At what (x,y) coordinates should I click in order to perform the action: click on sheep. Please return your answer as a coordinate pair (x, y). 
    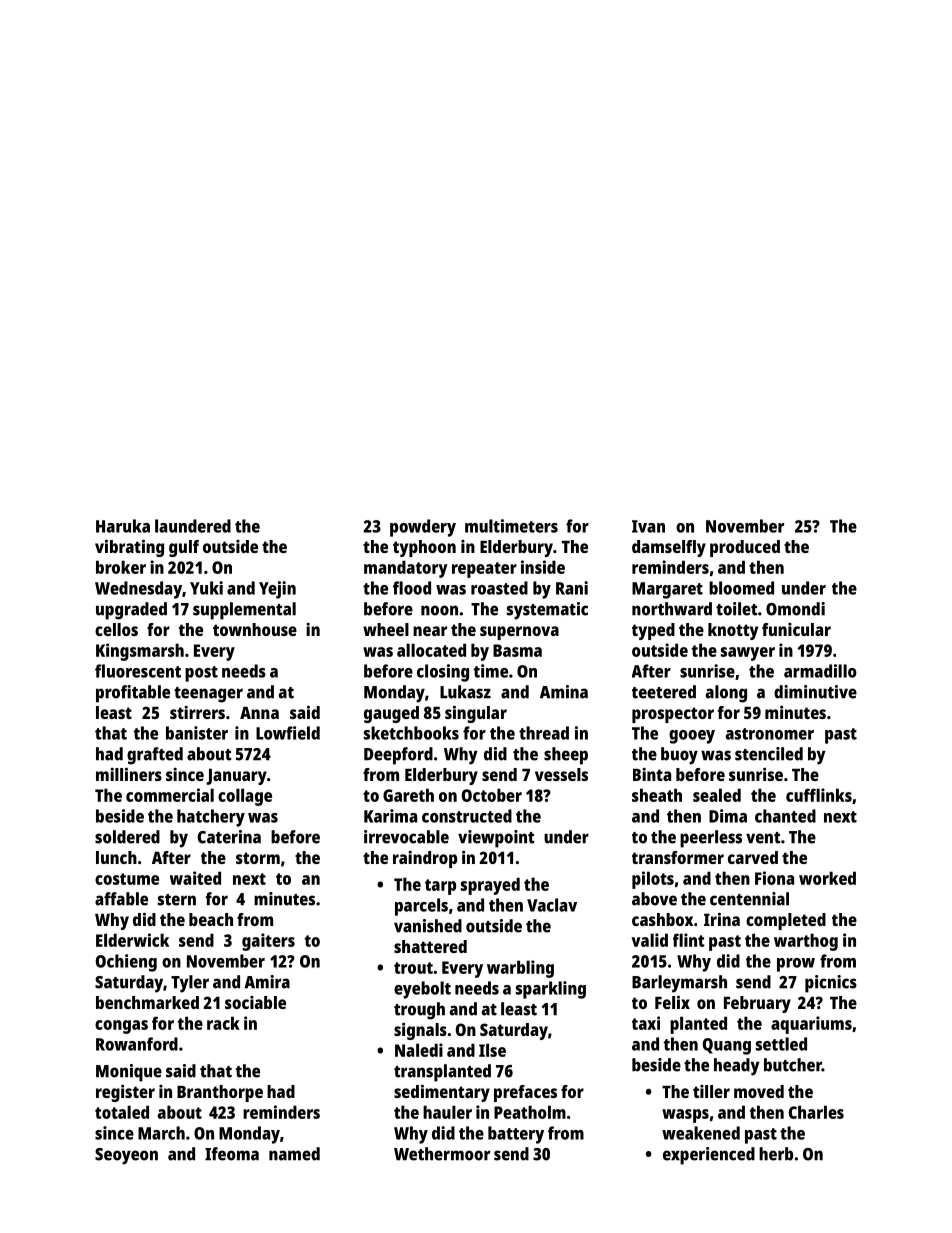
    Looking at the image, I should click on (566, 756).
